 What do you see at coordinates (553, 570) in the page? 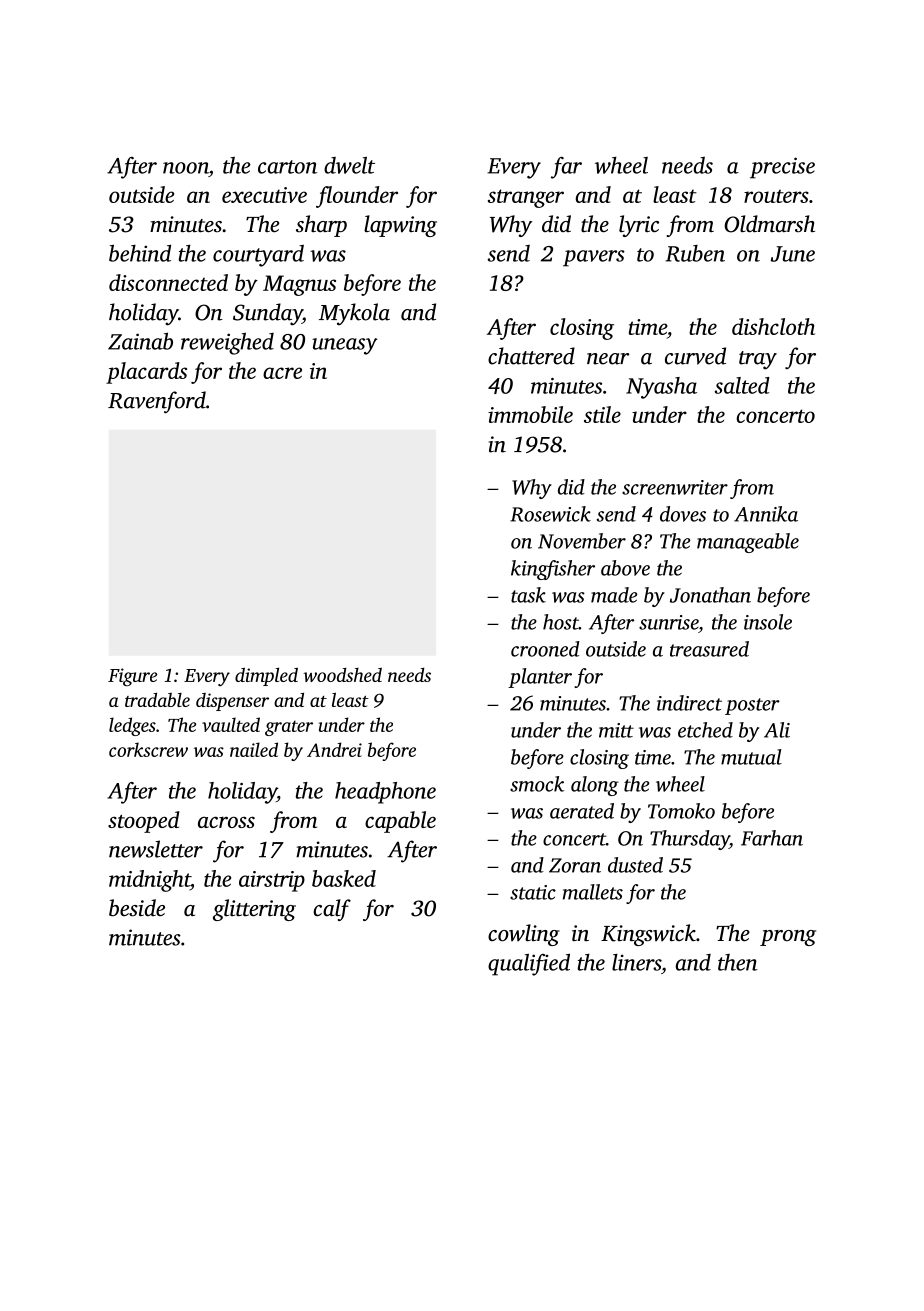
I see `kingfisher` at bounding box center [553, 570].
